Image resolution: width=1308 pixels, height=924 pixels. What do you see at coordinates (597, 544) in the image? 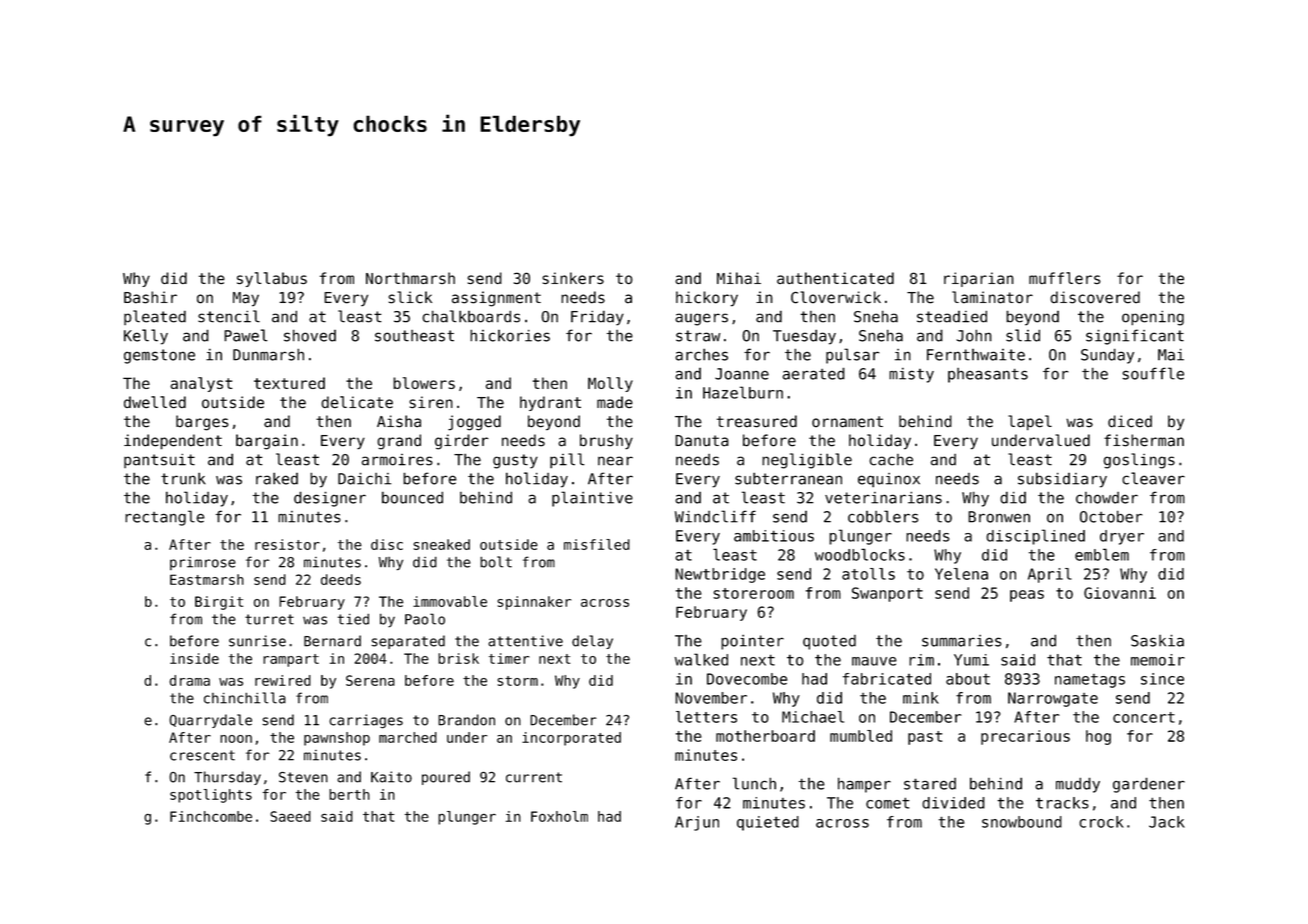
I see `misfiled` at bounding box center [597, 544].
